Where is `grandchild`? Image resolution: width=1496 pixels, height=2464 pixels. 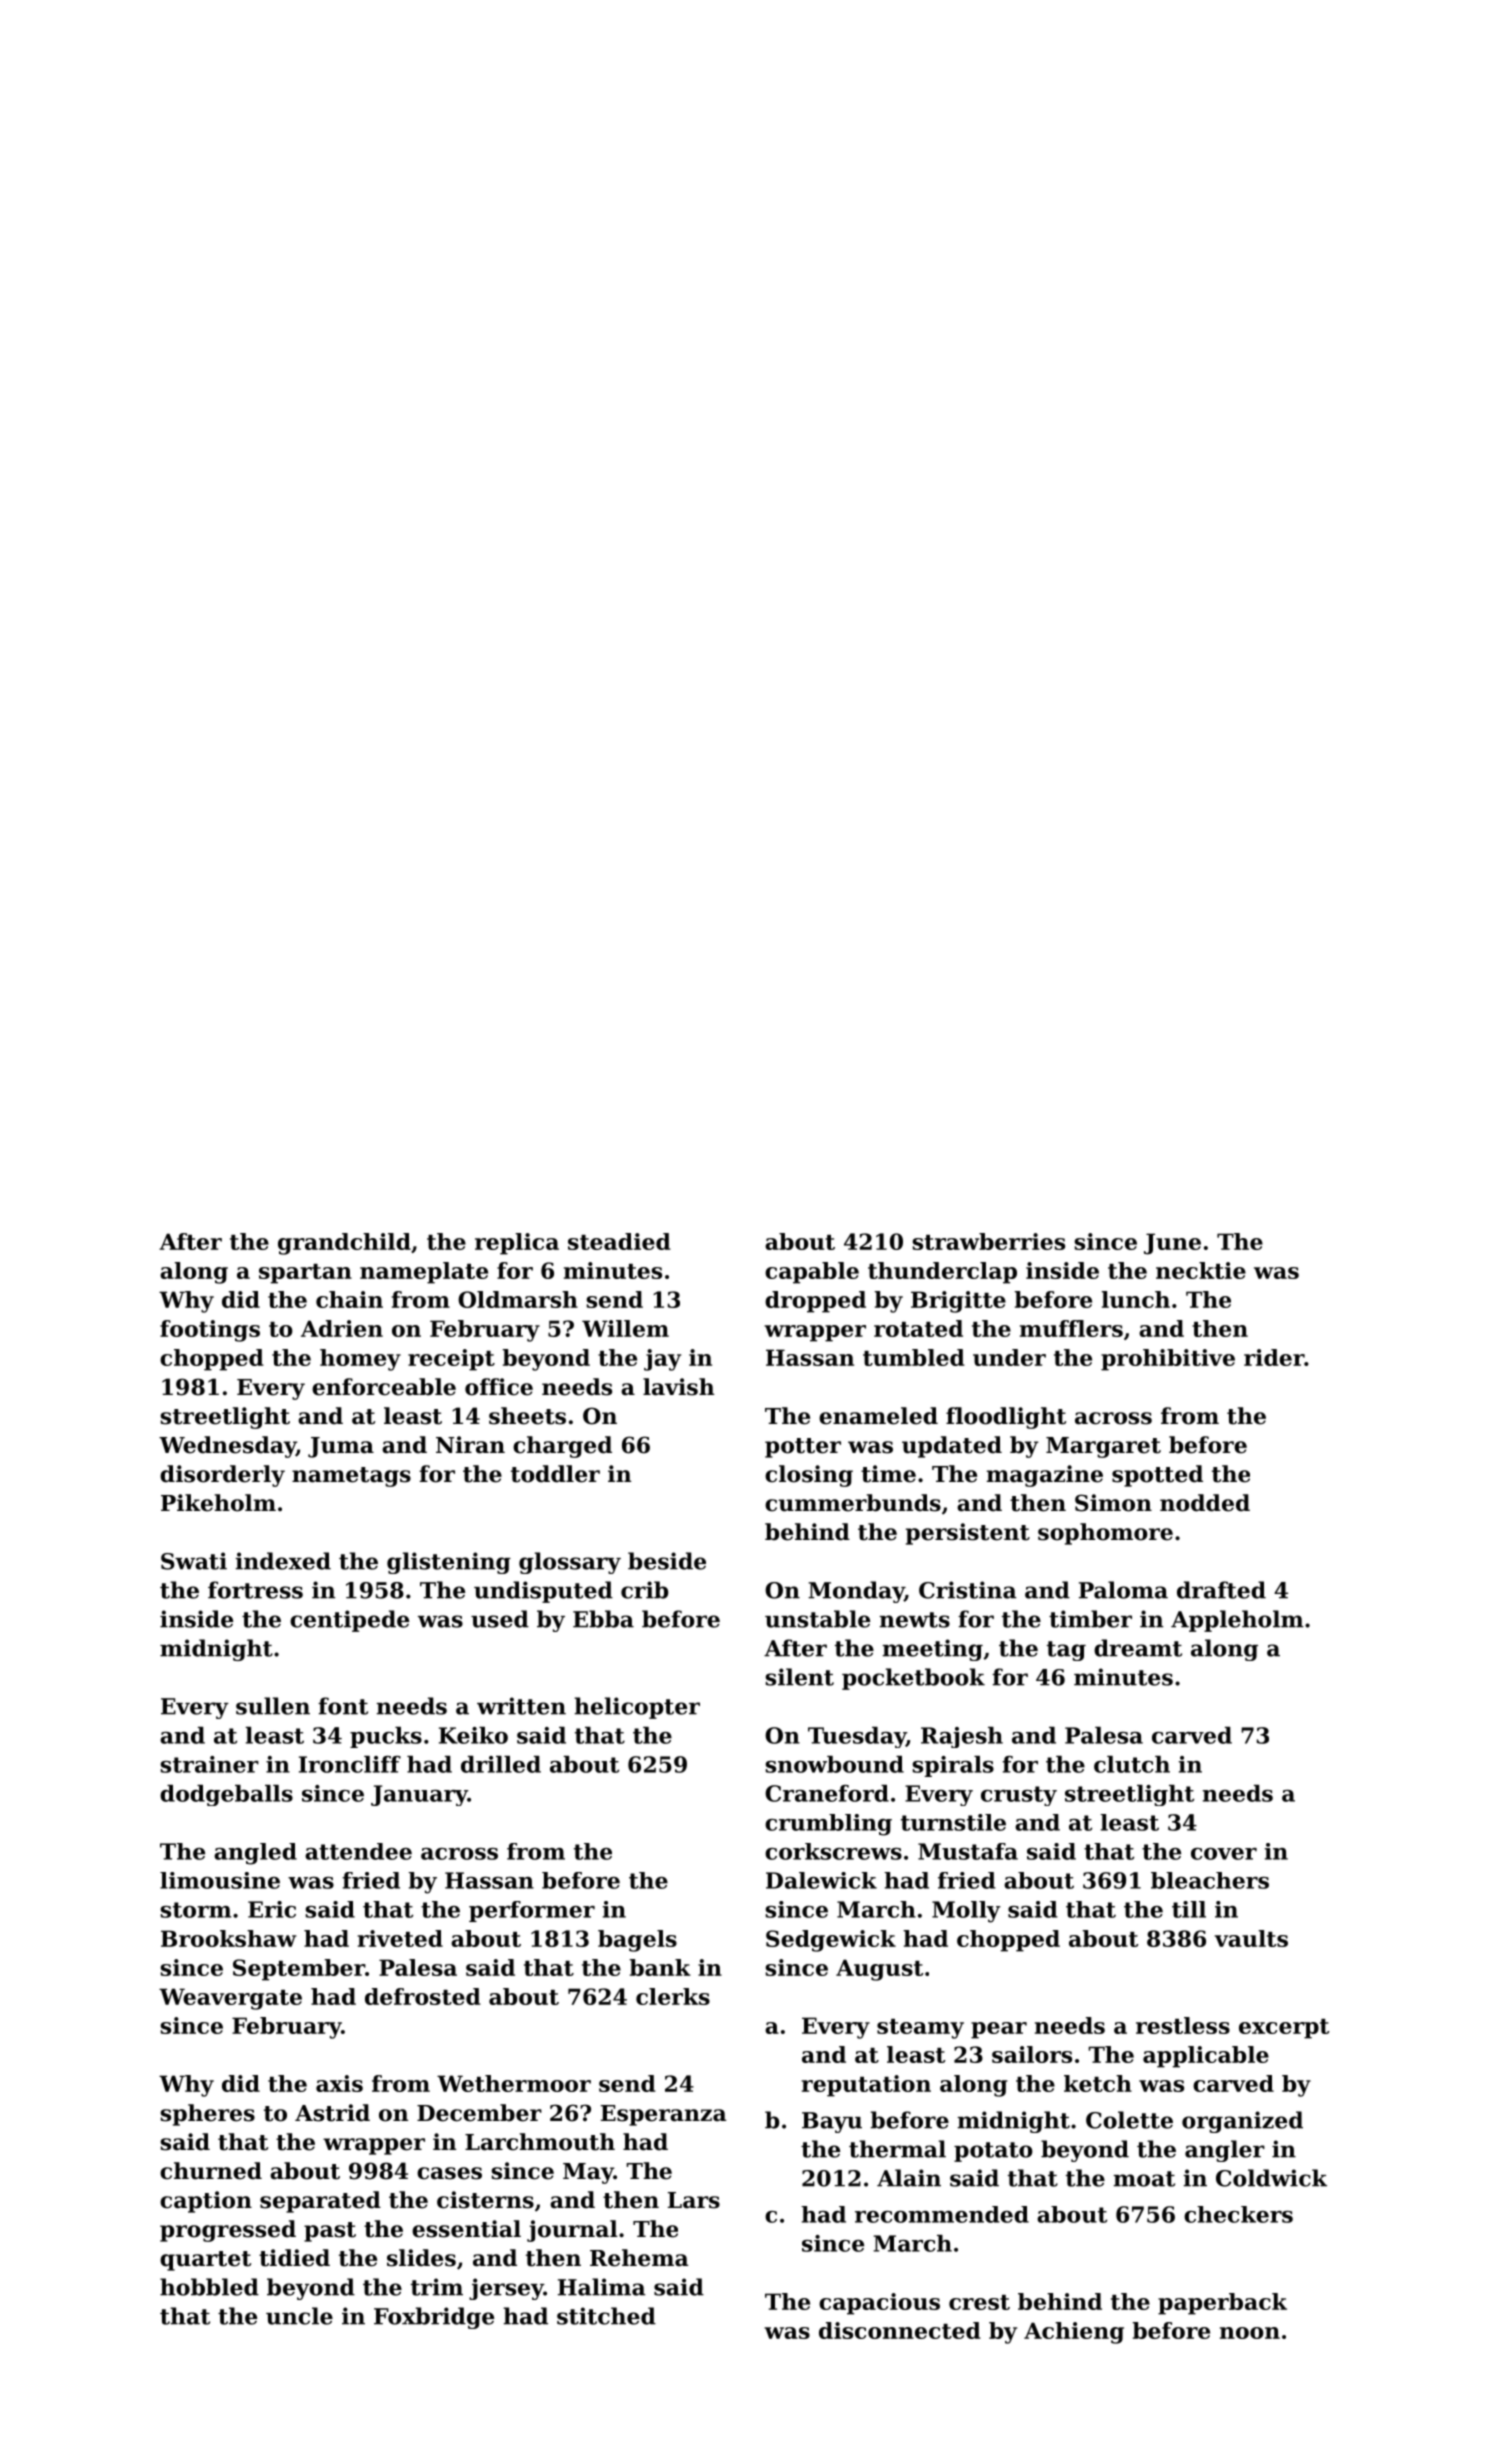
grandchild is located at coordinates (344, 1244).
